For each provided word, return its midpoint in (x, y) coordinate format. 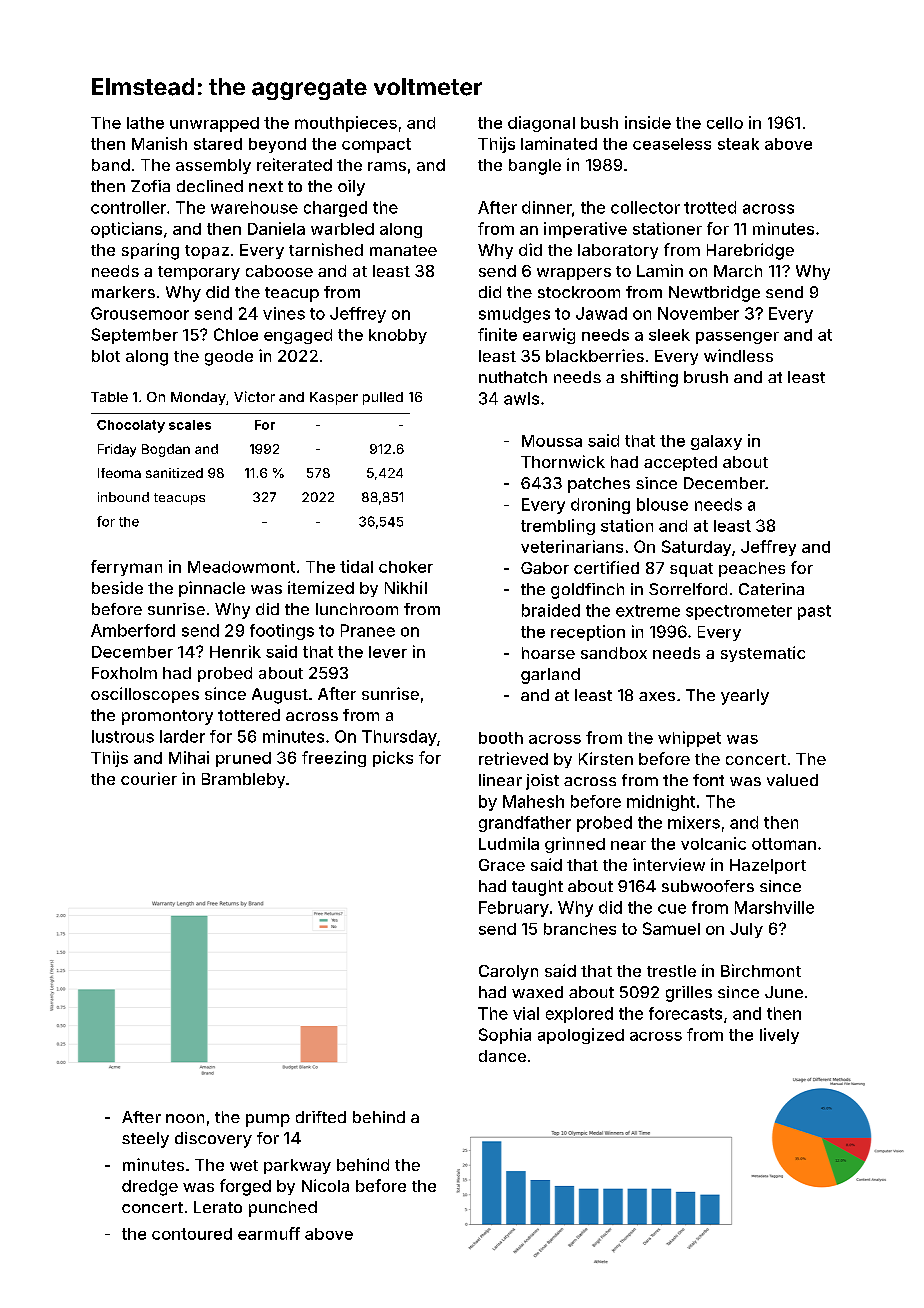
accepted (680, 463)
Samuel (671, 928)
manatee (403, 250)
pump (268, 1120)
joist (542, 782)
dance (502, 1056)
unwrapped (214, 124)
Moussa (552, 441)
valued (792, 780)
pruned (243, 759)
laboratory (618, 251)
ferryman (126, 568)
